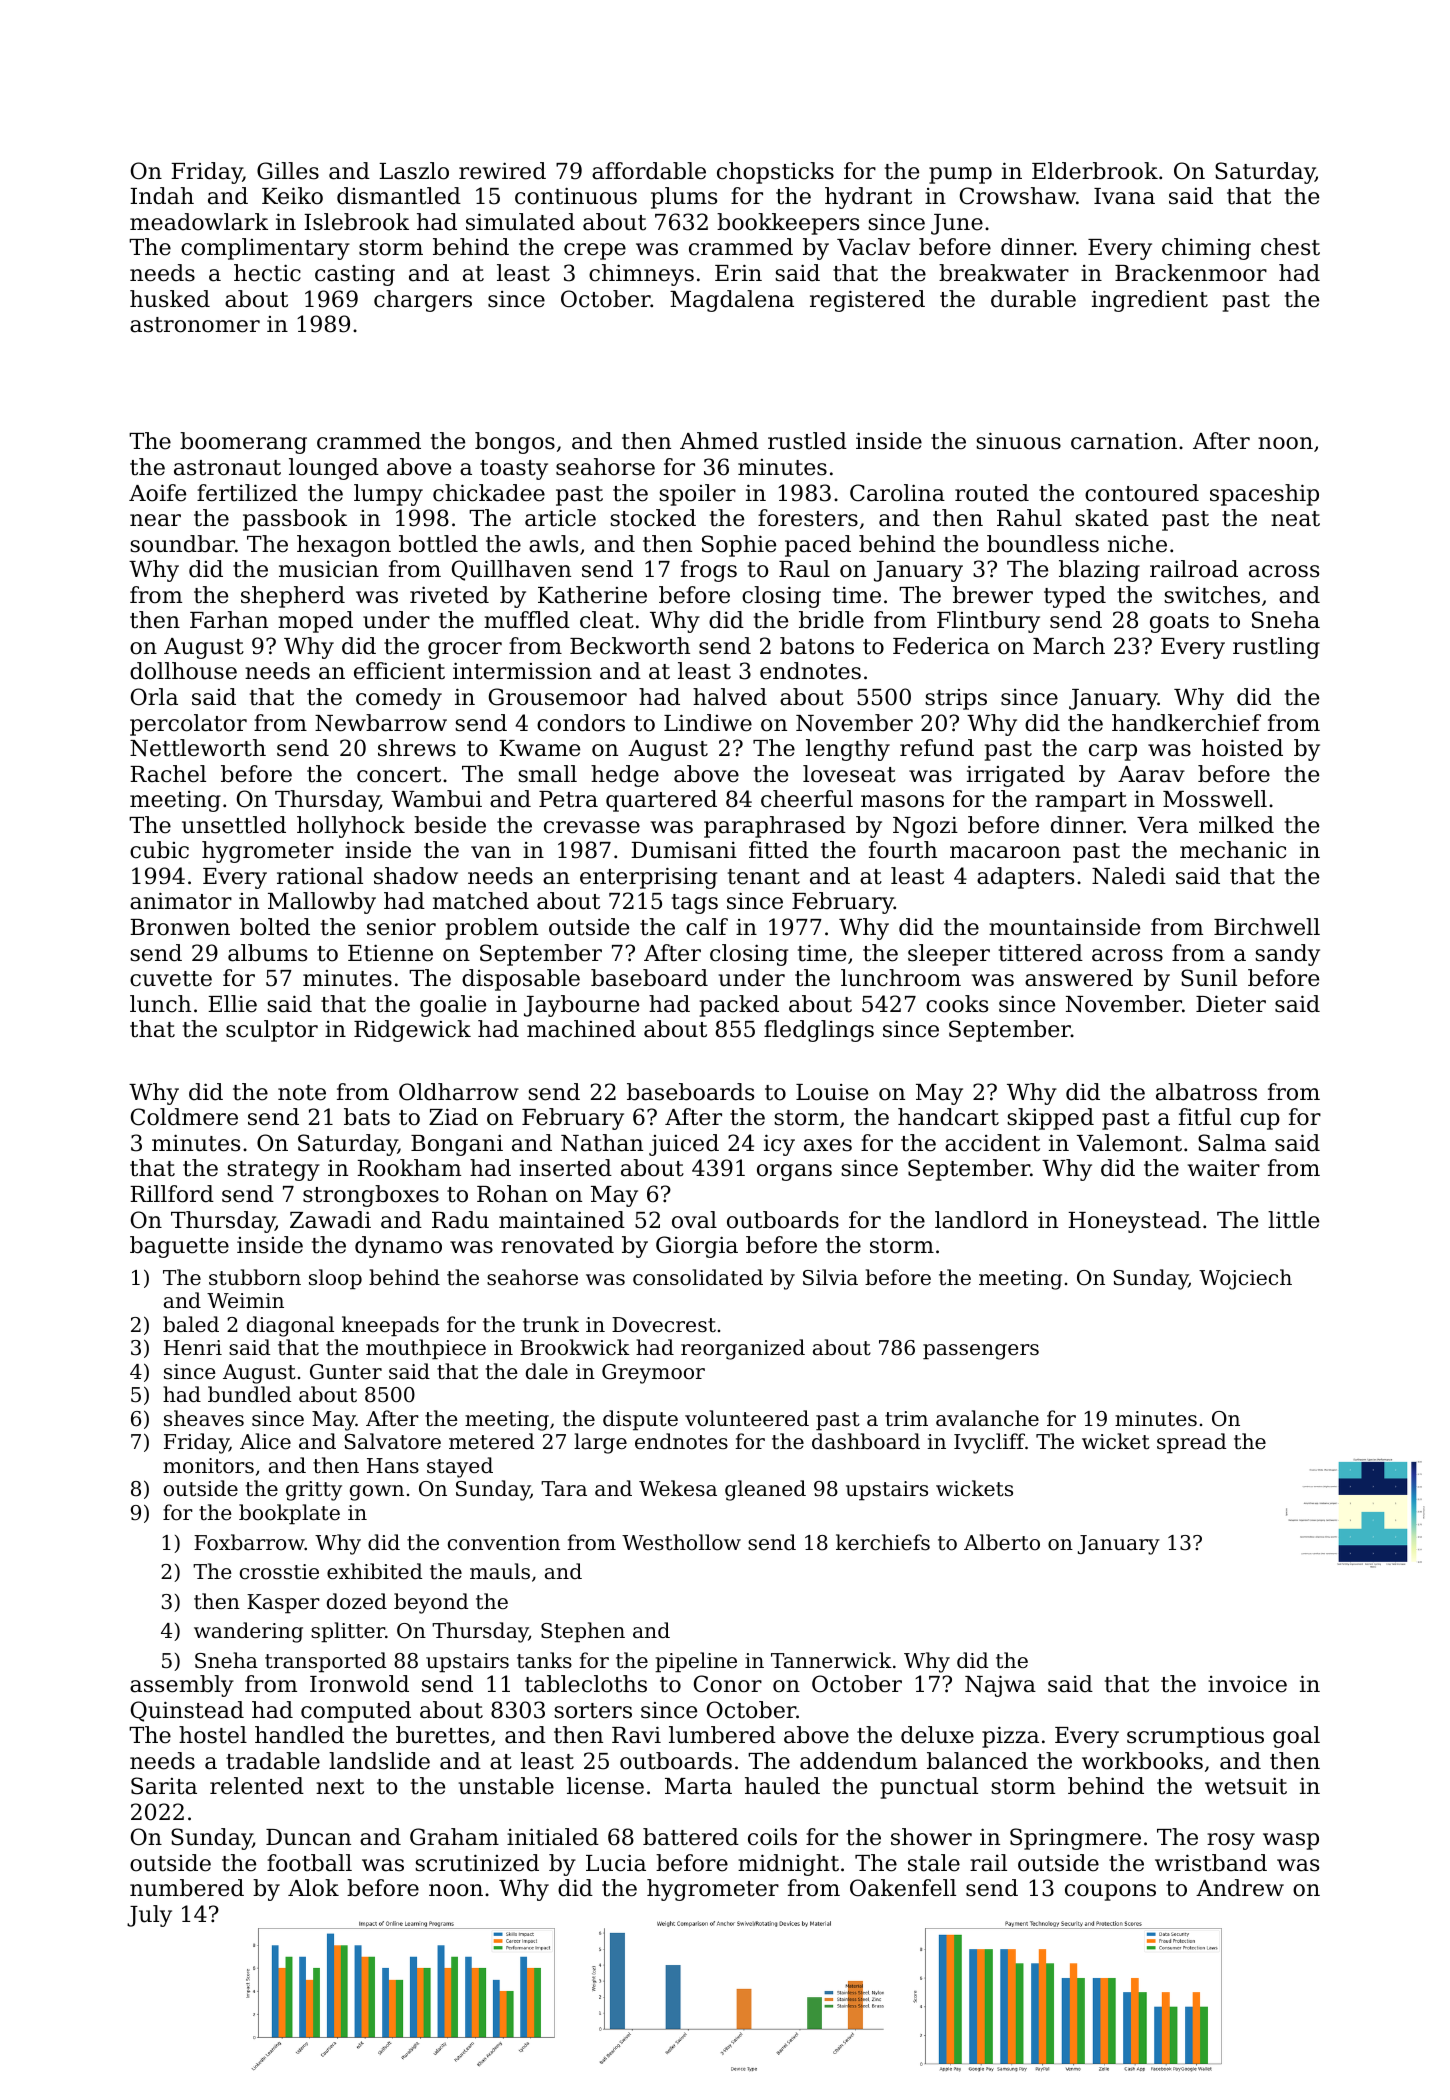  Describe the element at coordinates (1260, 1121) in the page. I see `cup` at that location.
